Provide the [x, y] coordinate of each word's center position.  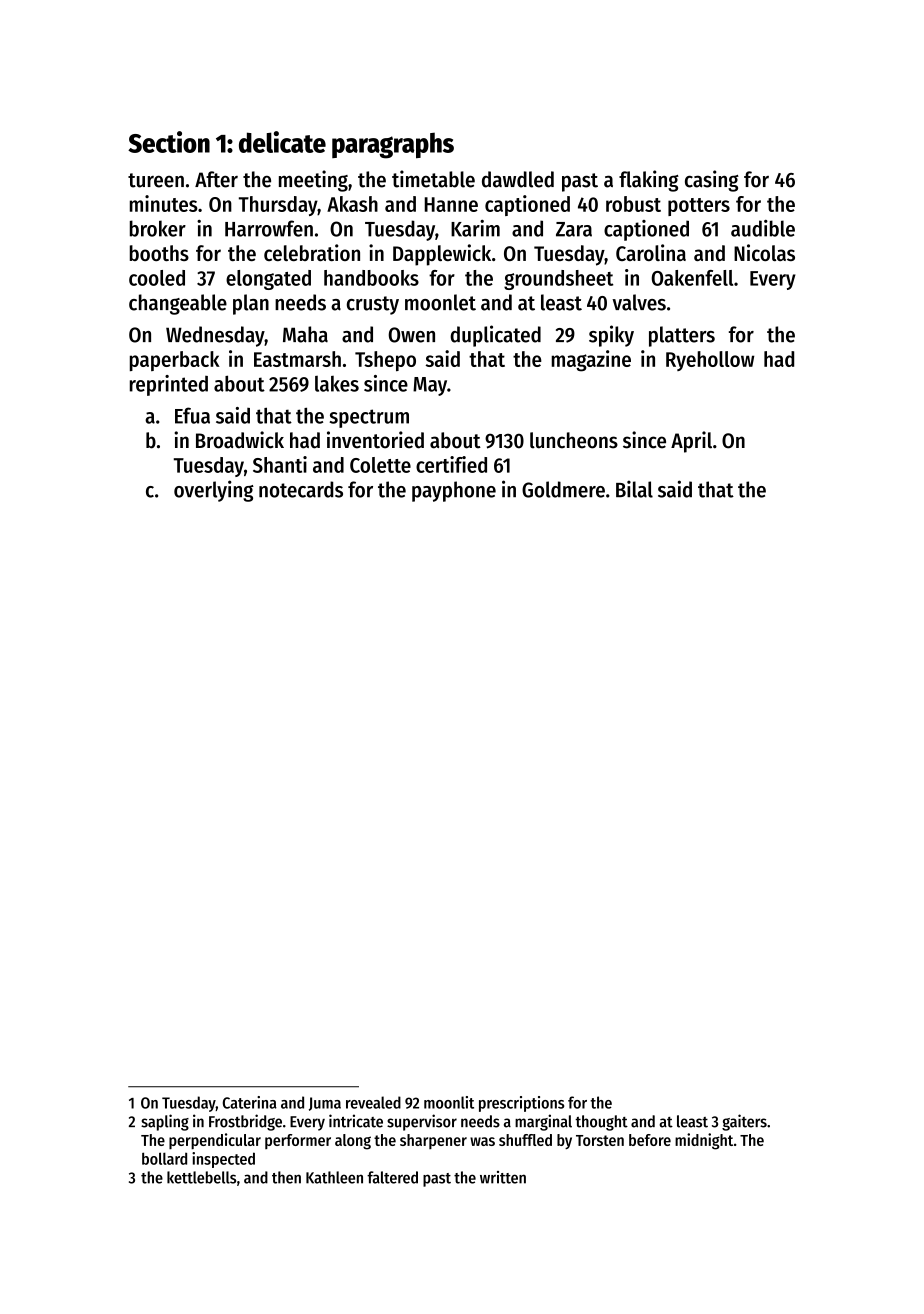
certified [451, 464]
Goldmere [563, 489]
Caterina [250, 1102]
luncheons [574, 440]
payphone [454, 491]
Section [169, 142]
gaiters [744, 1122]
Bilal [634, 489]
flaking [649, 181]
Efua [192, 415]
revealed [373, 1102]
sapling [165, 1122]
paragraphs [393, 146]
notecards [301, 489]
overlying [214, 491]
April [691, 442]
